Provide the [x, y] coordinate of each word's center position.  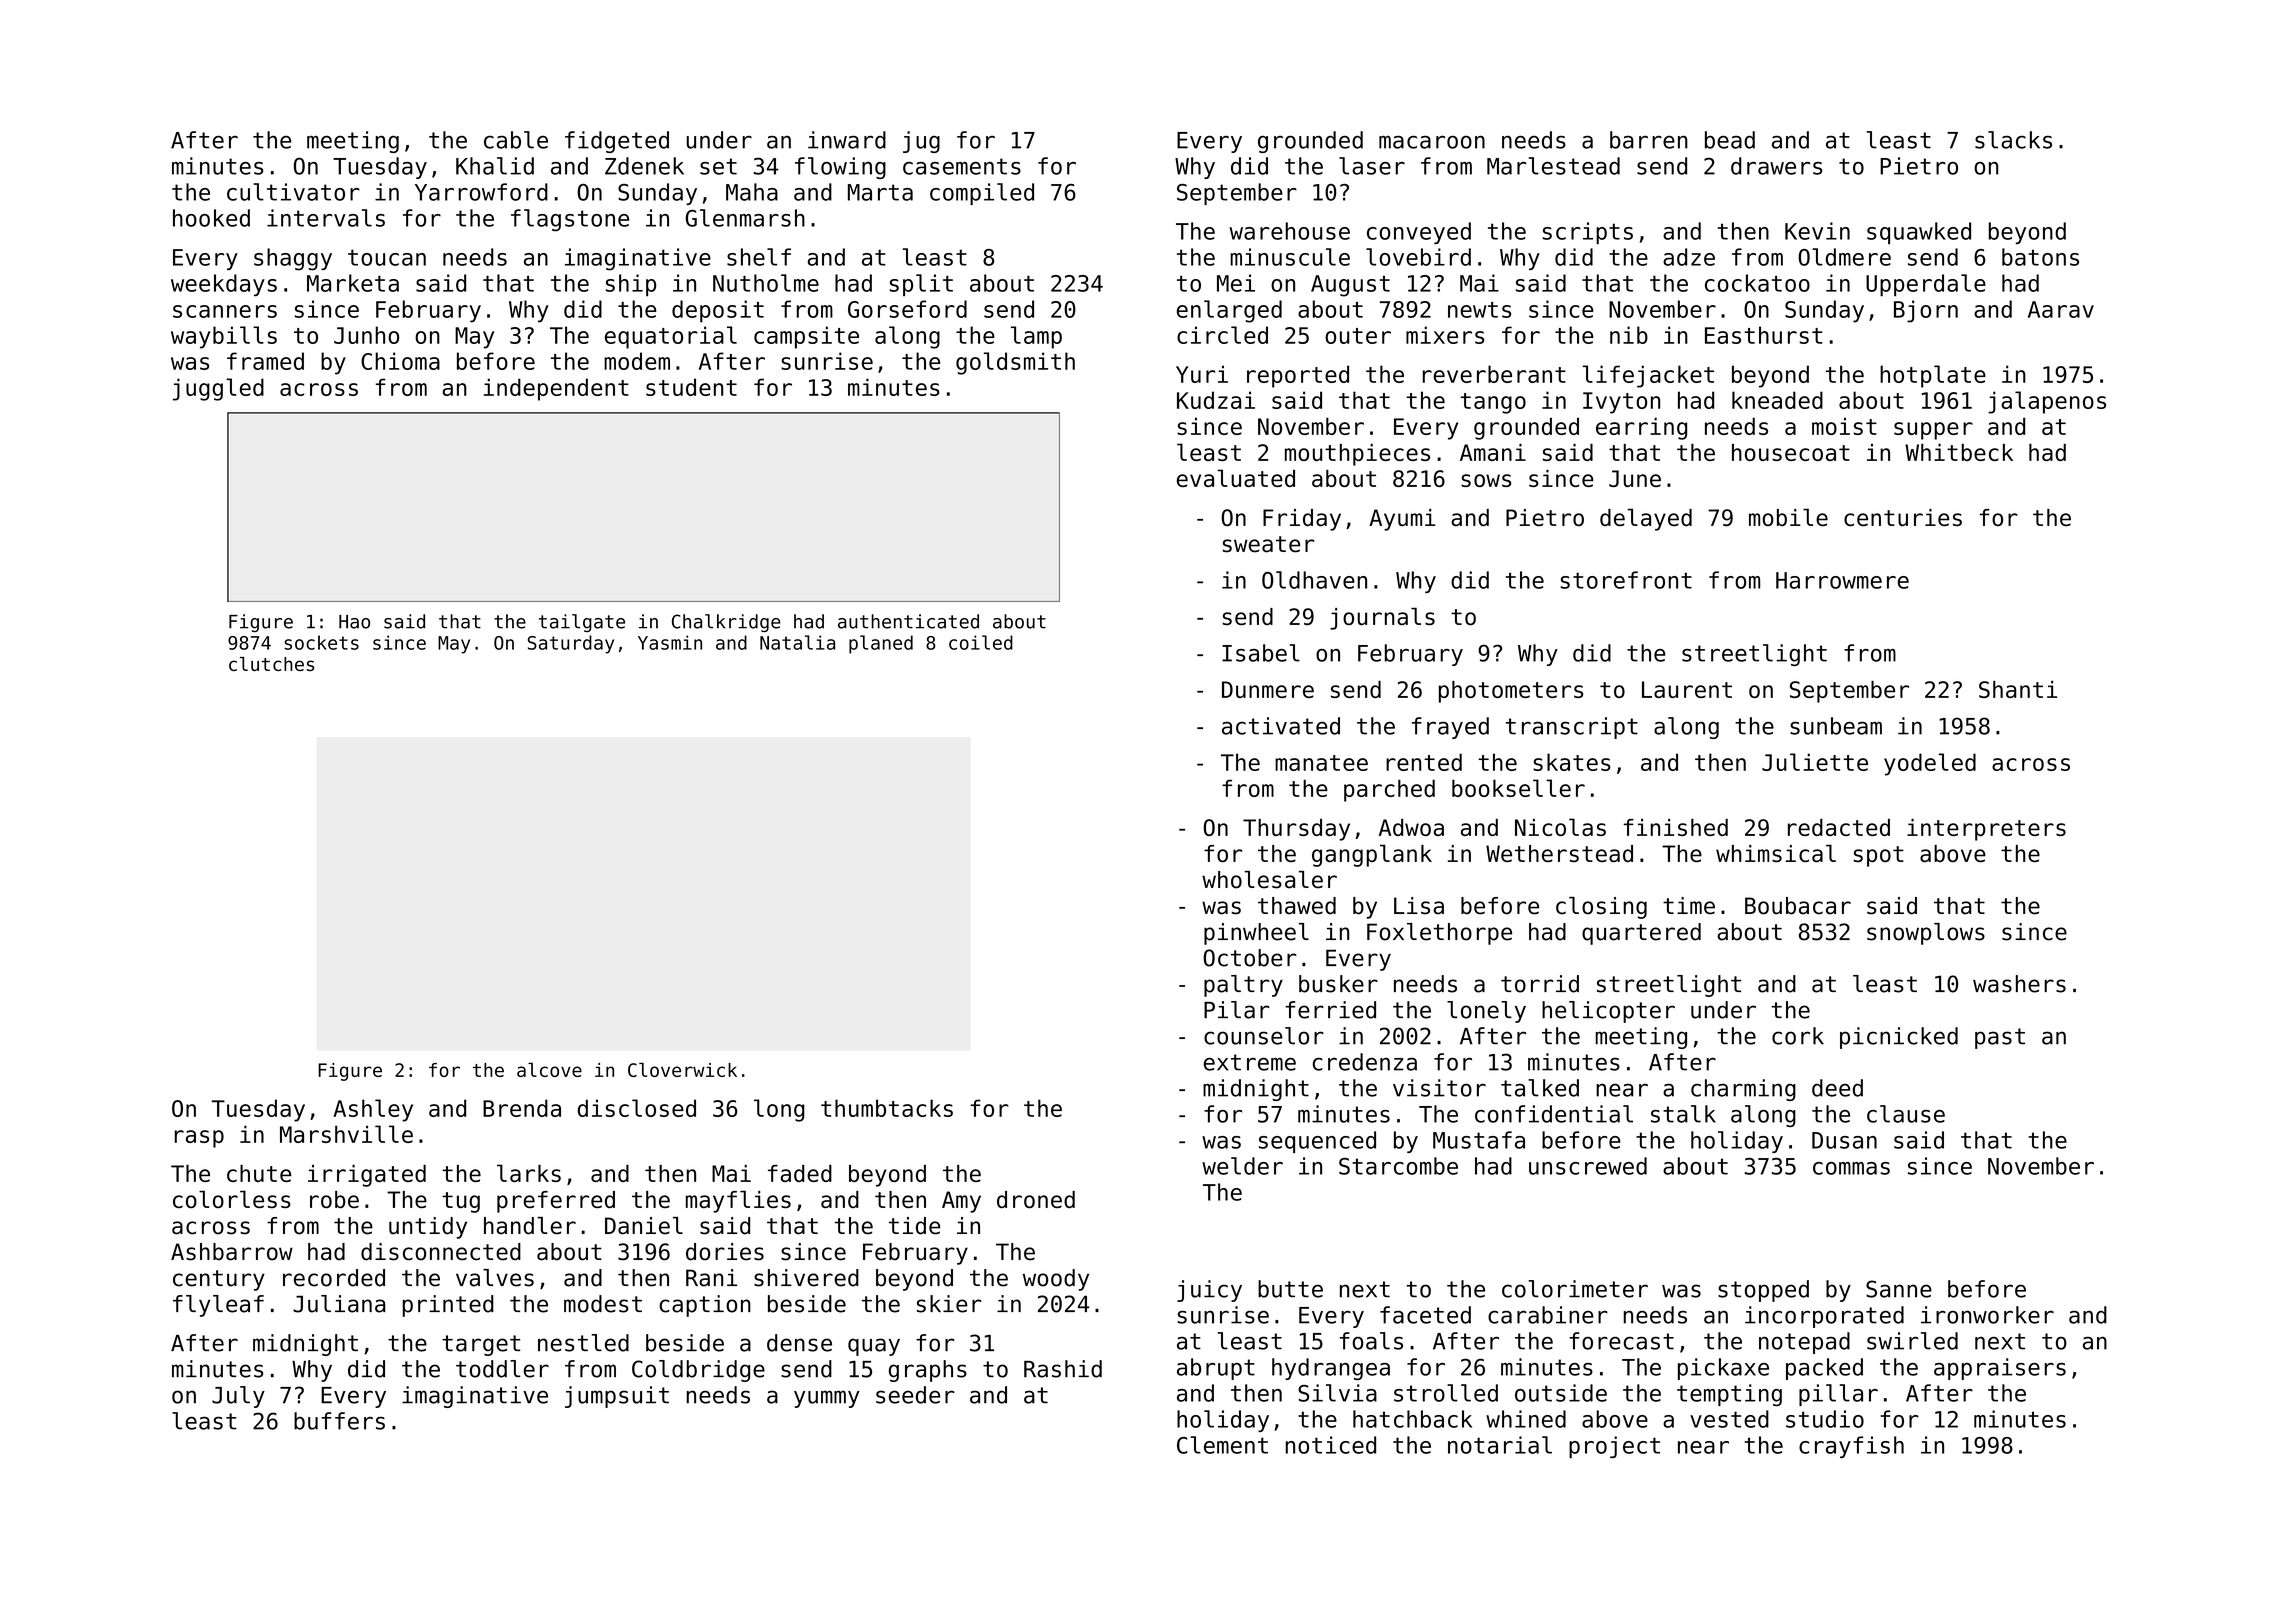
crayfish [1851, 1447]
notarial [1500, 1445]
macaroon [1432, 142]
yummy [827, 1399]
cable [516, 140]
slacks [2013, 140]
